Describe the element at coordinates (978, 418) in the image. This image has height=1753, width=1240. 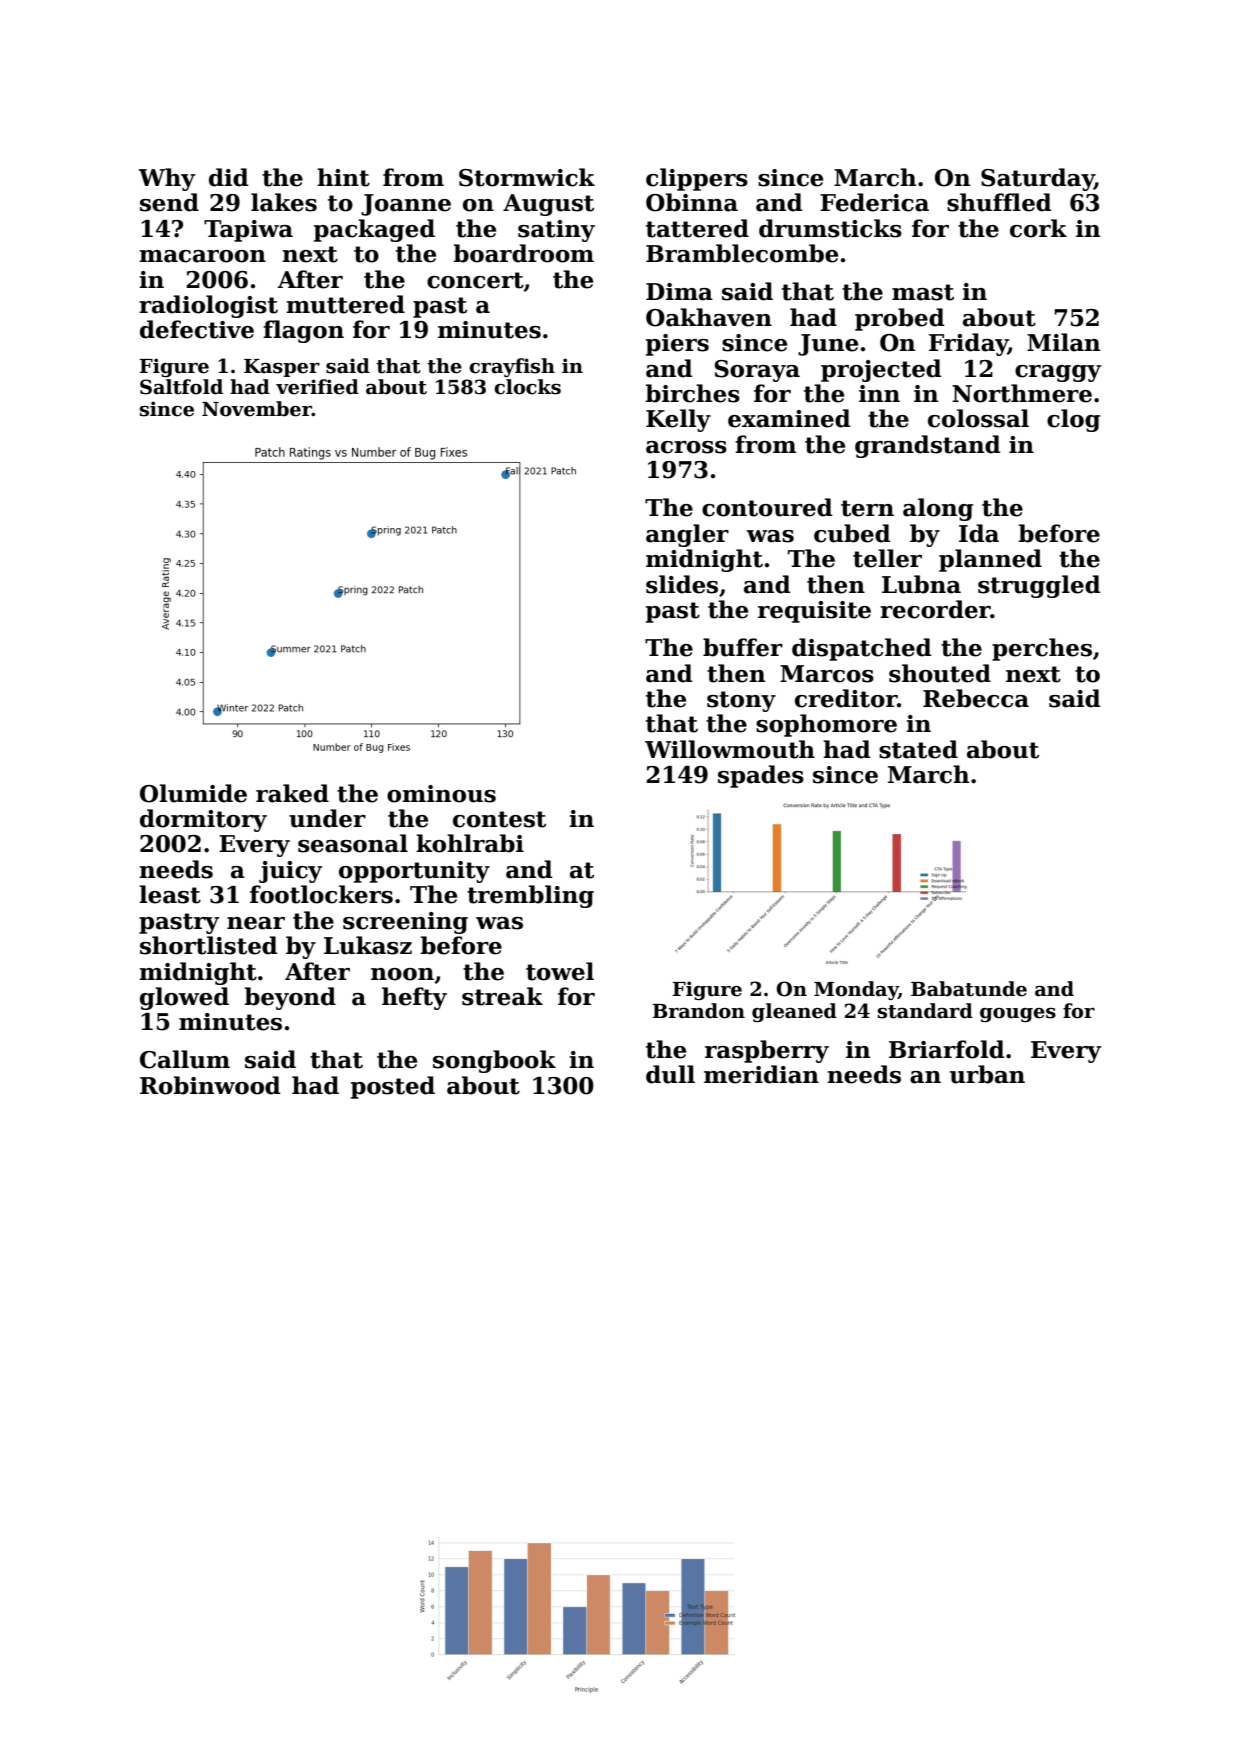
I see `colossal` at that location.
